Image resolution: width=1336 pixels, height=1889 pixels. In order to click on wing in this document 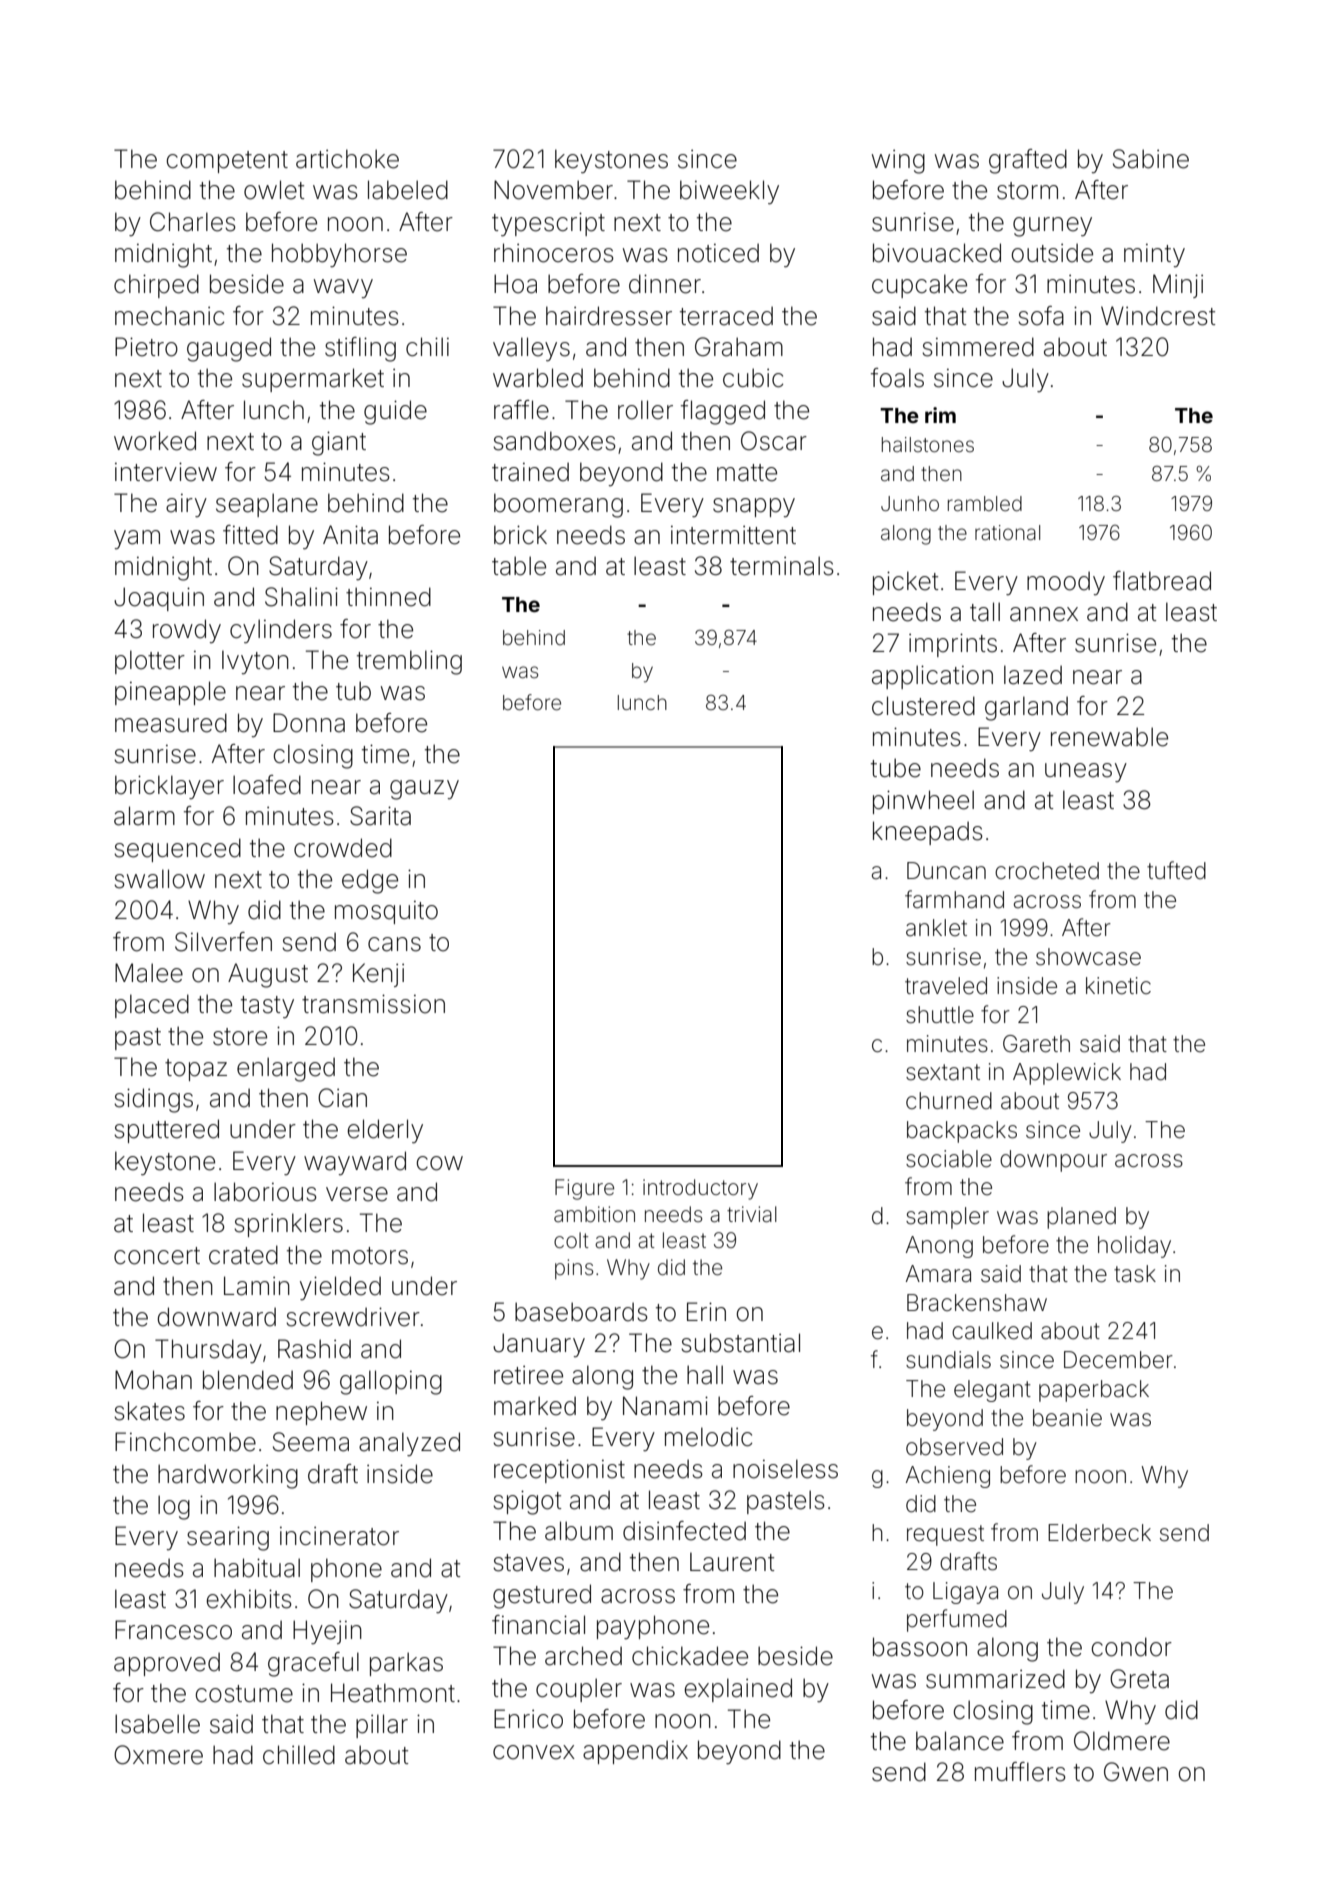, I will do `click(898, 162)`.
